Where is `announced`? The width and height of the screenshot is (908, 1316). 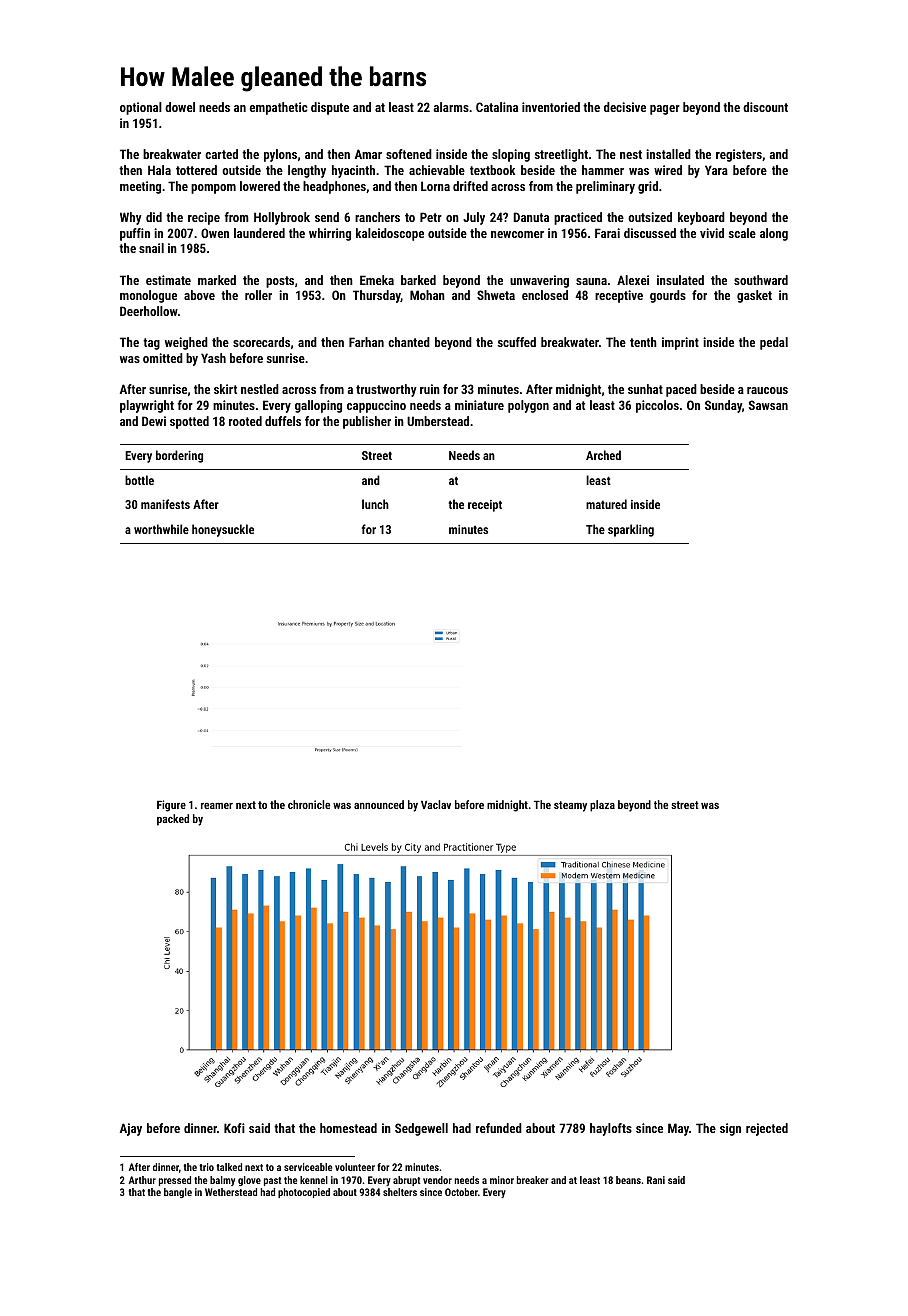
announced is located at coordinates (379, 804).
